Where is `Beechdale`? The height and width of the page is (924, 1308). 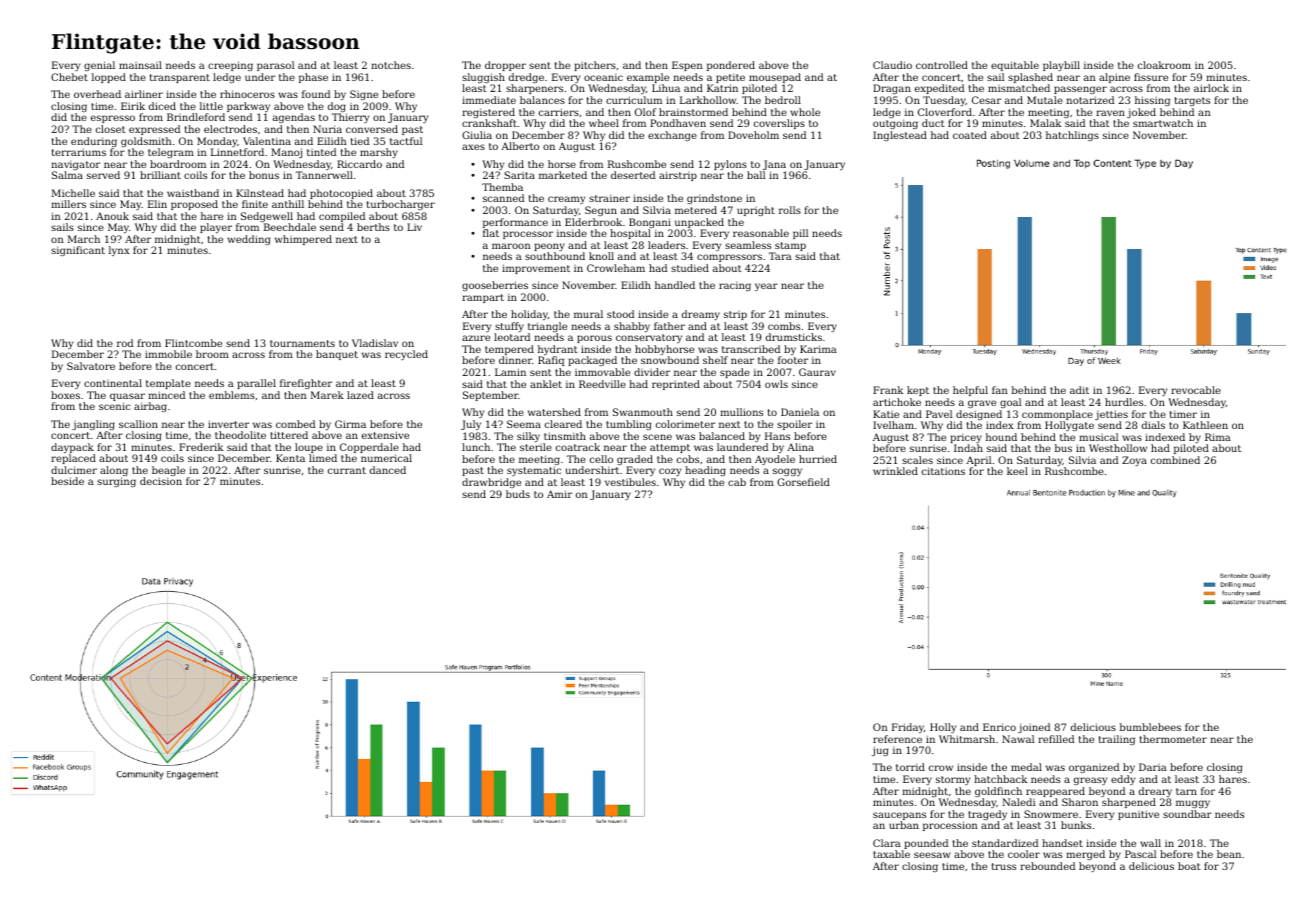 Beechdale is located at coordinates (290, 227).
